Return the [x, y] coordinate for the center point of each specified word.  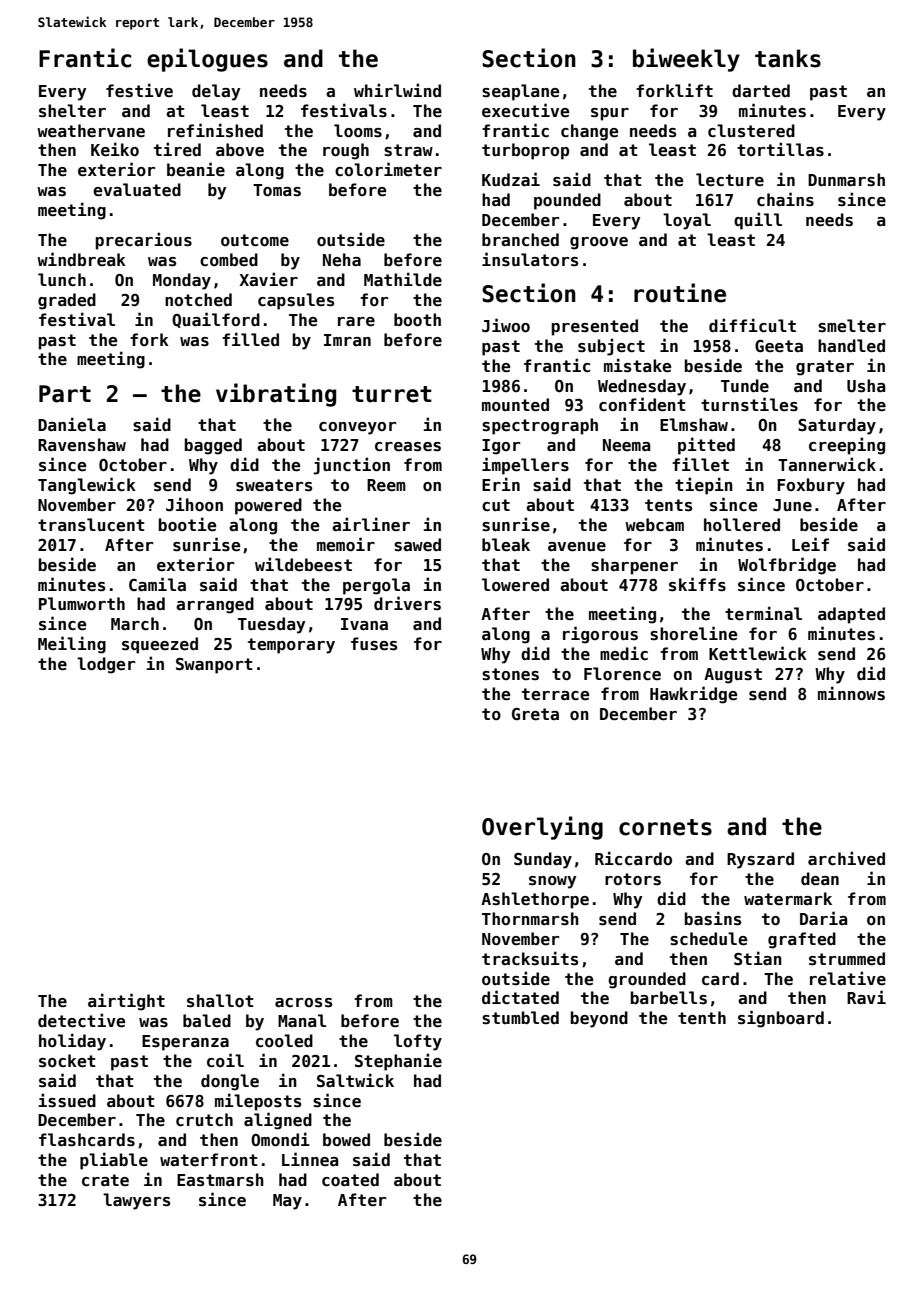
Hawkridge [693, 695]
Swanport [214, 666]
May [287, 1202]
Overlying [542, 828]
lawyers [136, 1201]
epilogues [207, 60]
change [589, 132]
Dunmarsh [846, 180]
